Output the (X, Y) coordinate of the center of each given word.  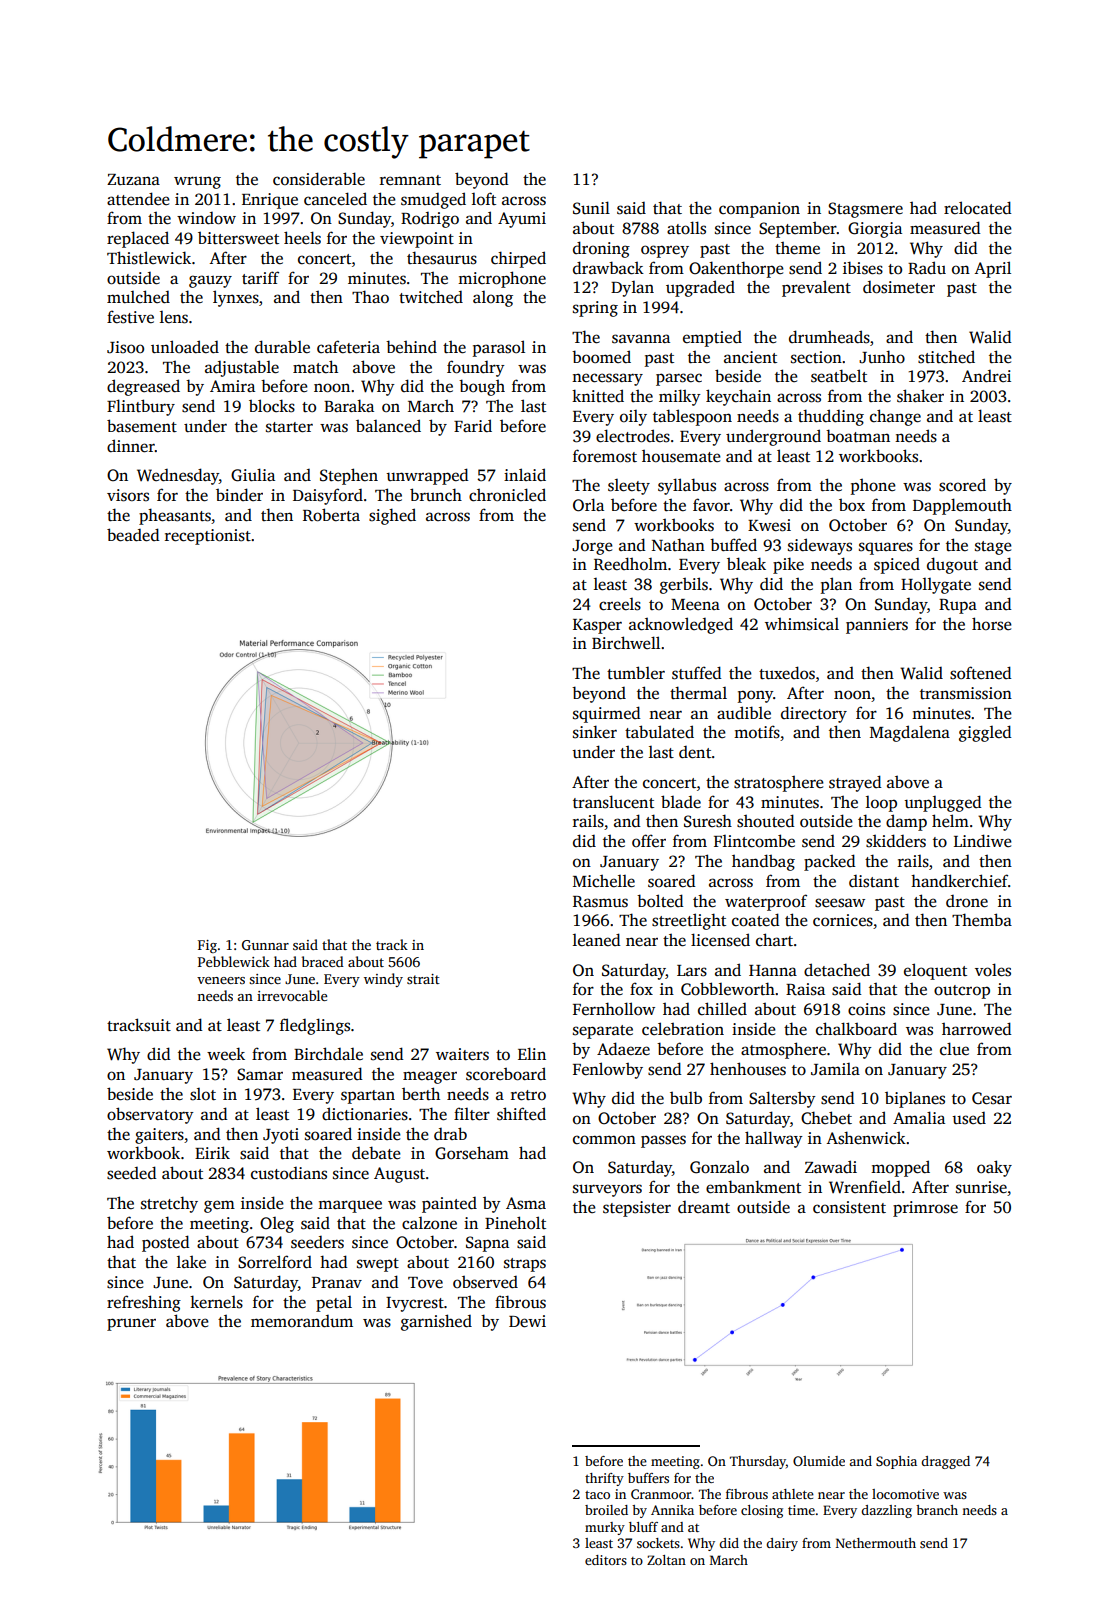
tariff (260, 277)
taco (597, 1495)
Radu (927, 268)
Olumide (819, 1461)
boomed (601, 356)
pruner (131, 1324)
